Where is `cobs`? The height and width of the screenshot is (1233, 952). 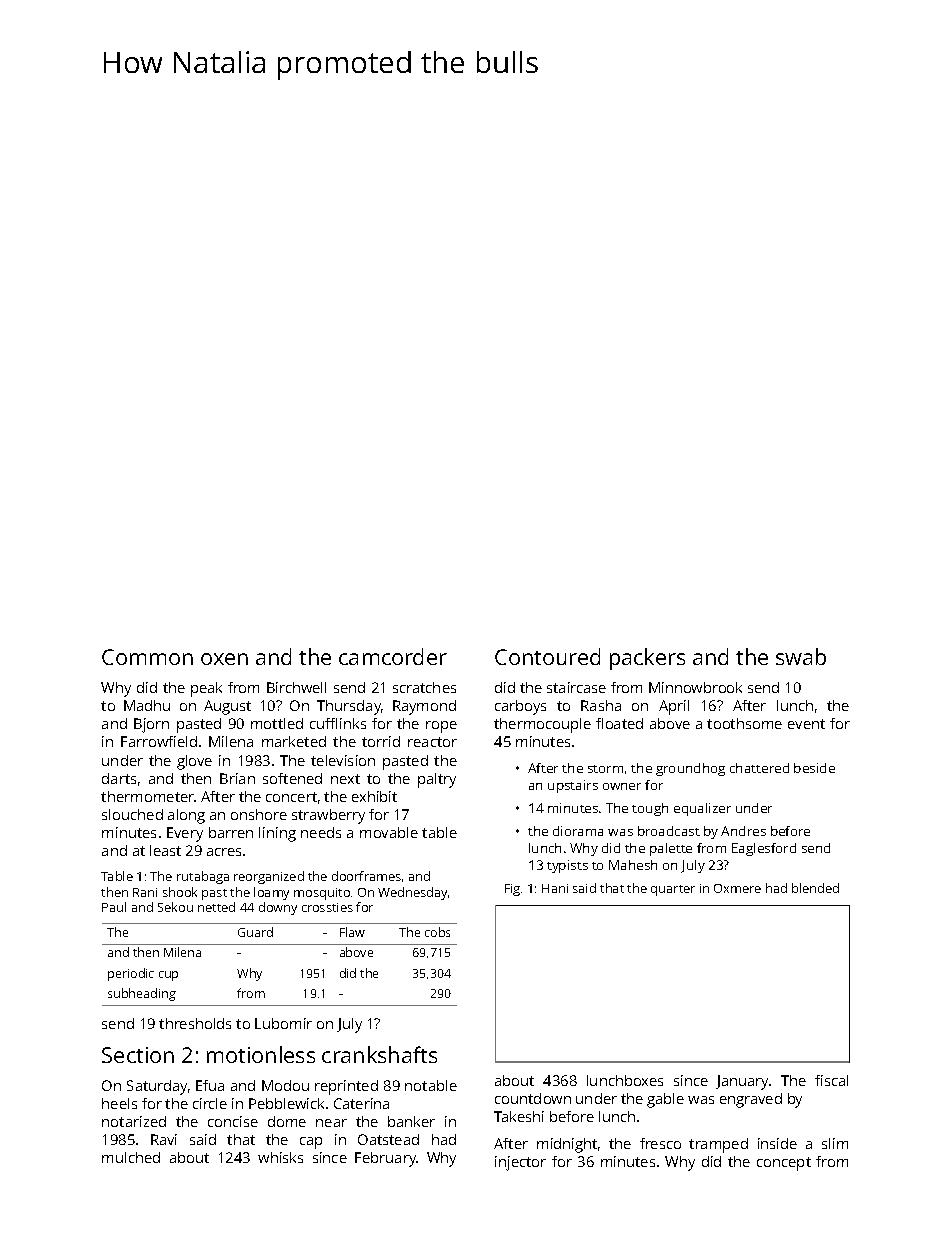 cobs is located at coordinates (437, 932).
